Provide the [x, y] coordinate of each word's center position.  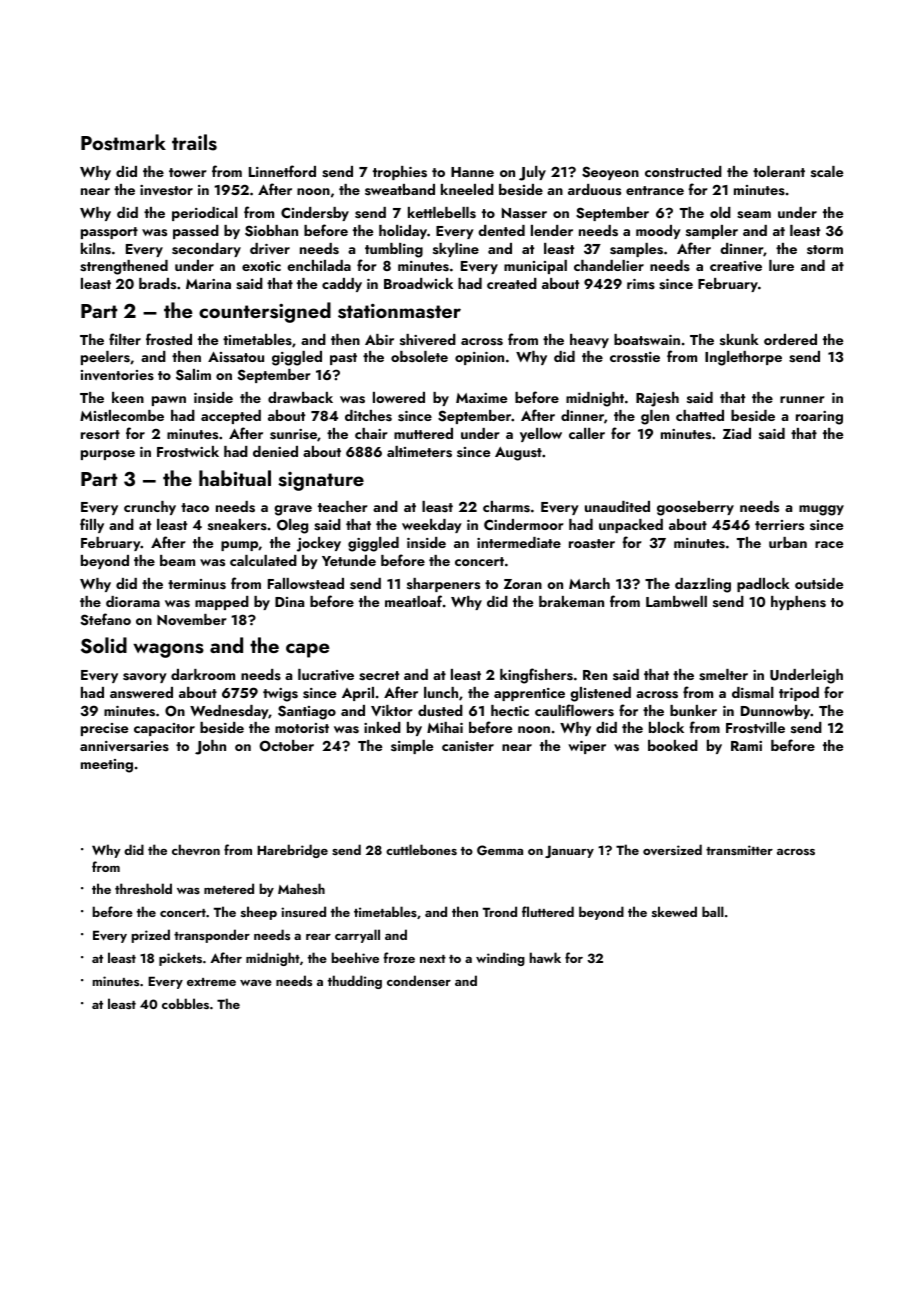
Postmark [123, 142]
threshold [143, 888]
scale [827, 171]
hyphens [798, 603]
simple [412, 747]
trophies [400, 173]
